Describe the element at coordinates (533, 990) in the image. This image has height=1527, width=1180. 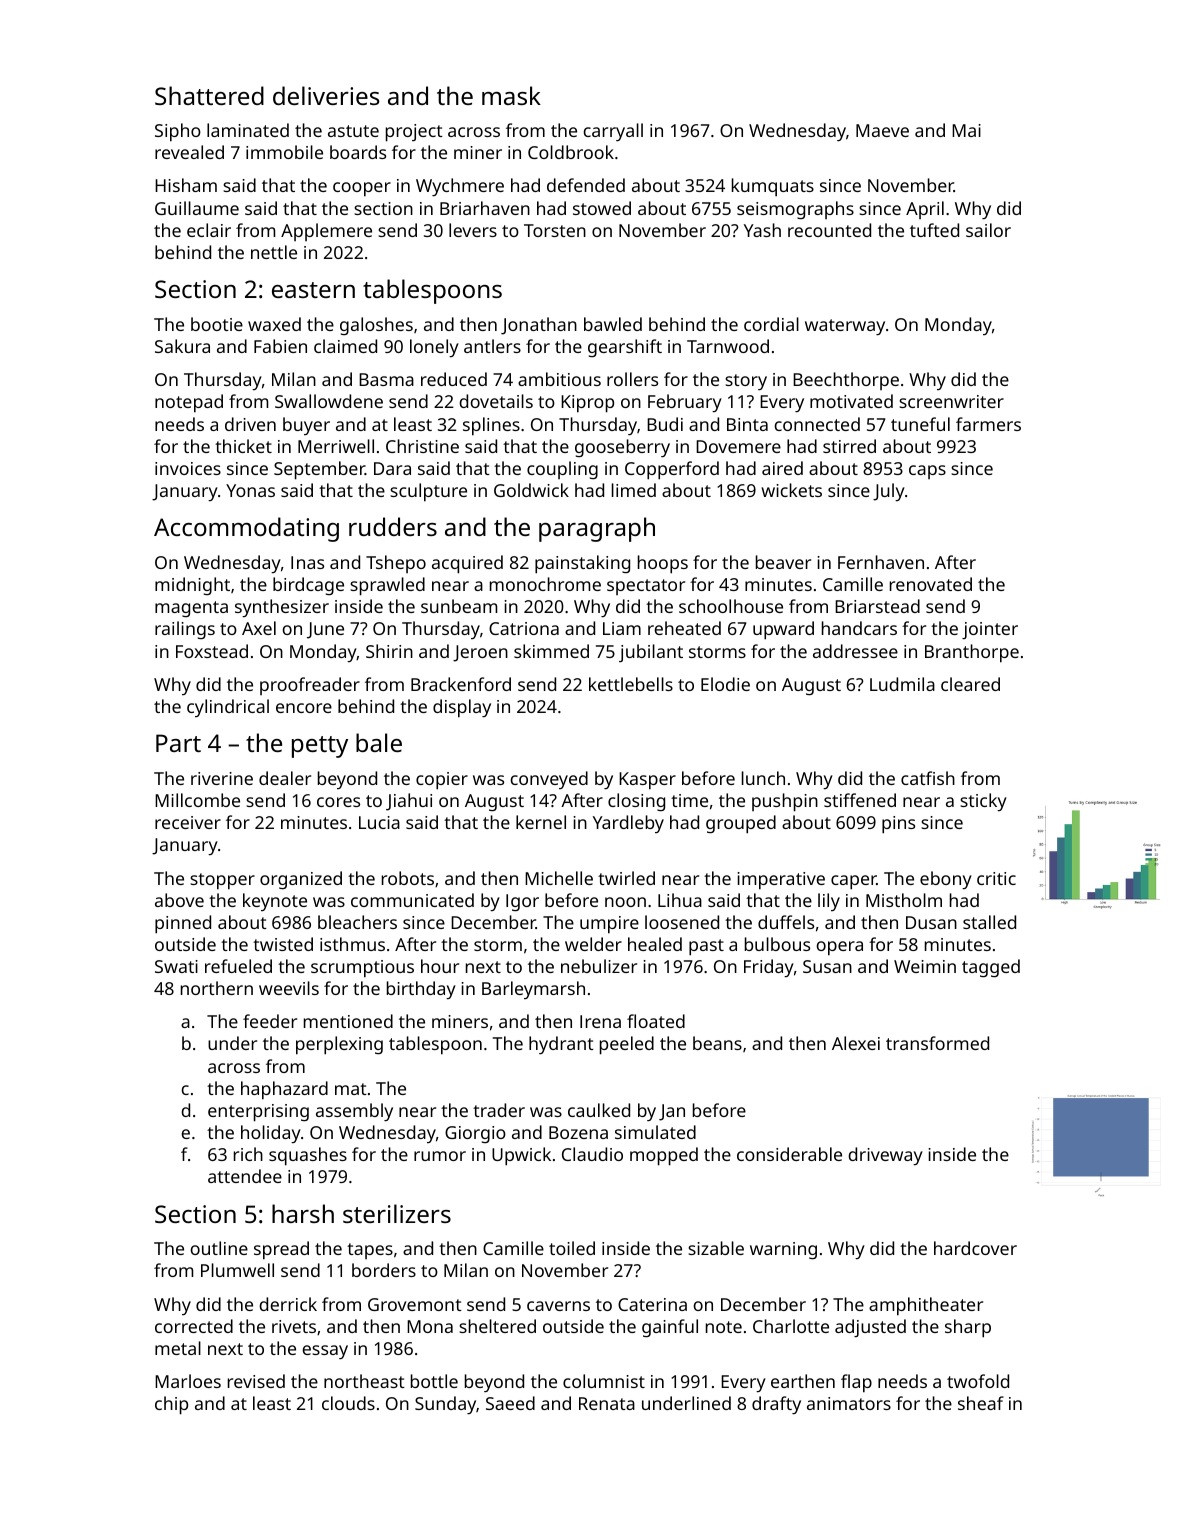
I see `Barleymarsh` at that location.
